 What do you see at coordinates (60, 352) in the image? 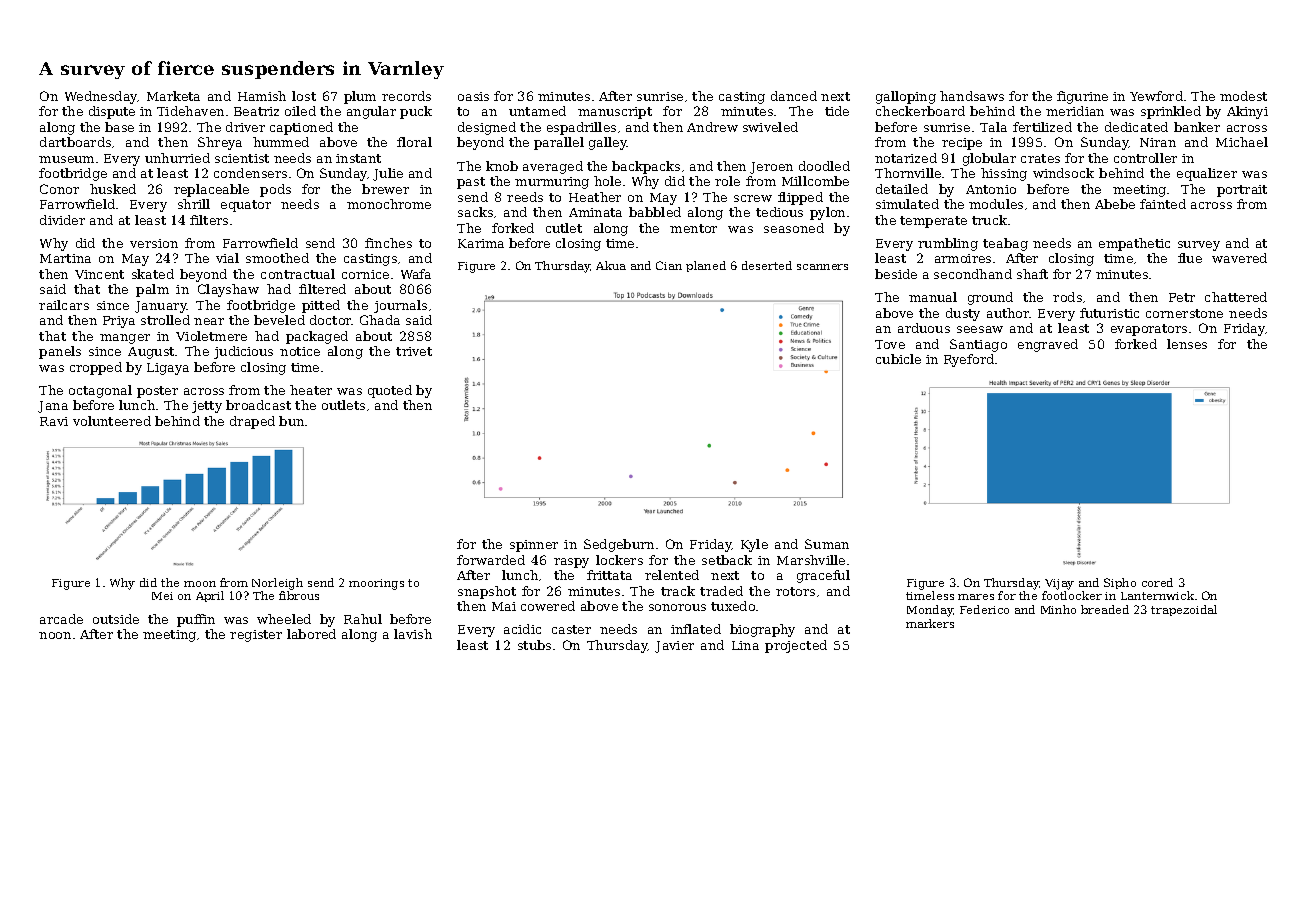
I see `panels` at bounding box center [60, 352].
